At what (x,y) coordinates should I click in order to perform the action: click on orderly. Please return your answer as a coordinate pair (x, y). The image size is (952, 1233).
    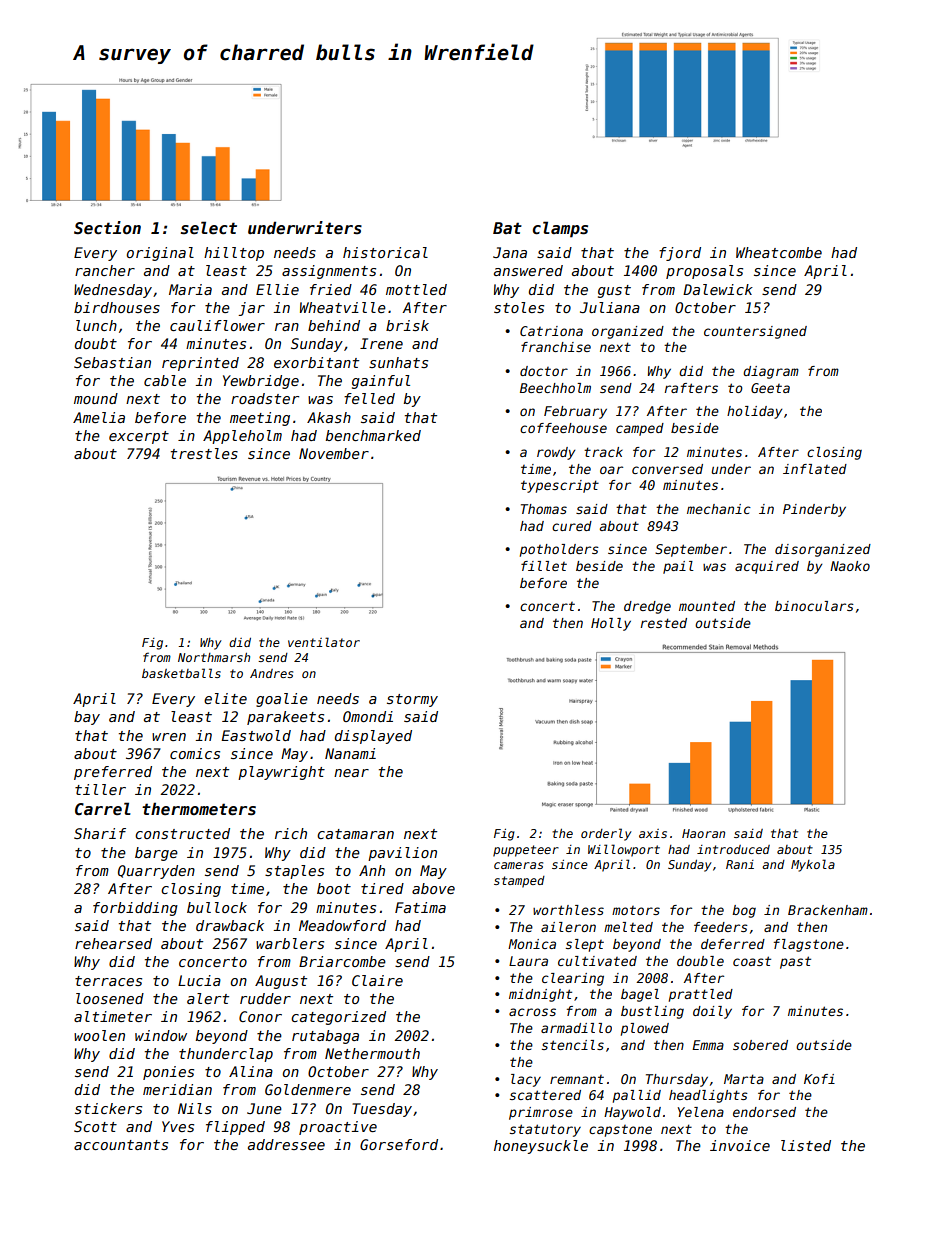
    Looking at the image, I should click on (606, 834).
